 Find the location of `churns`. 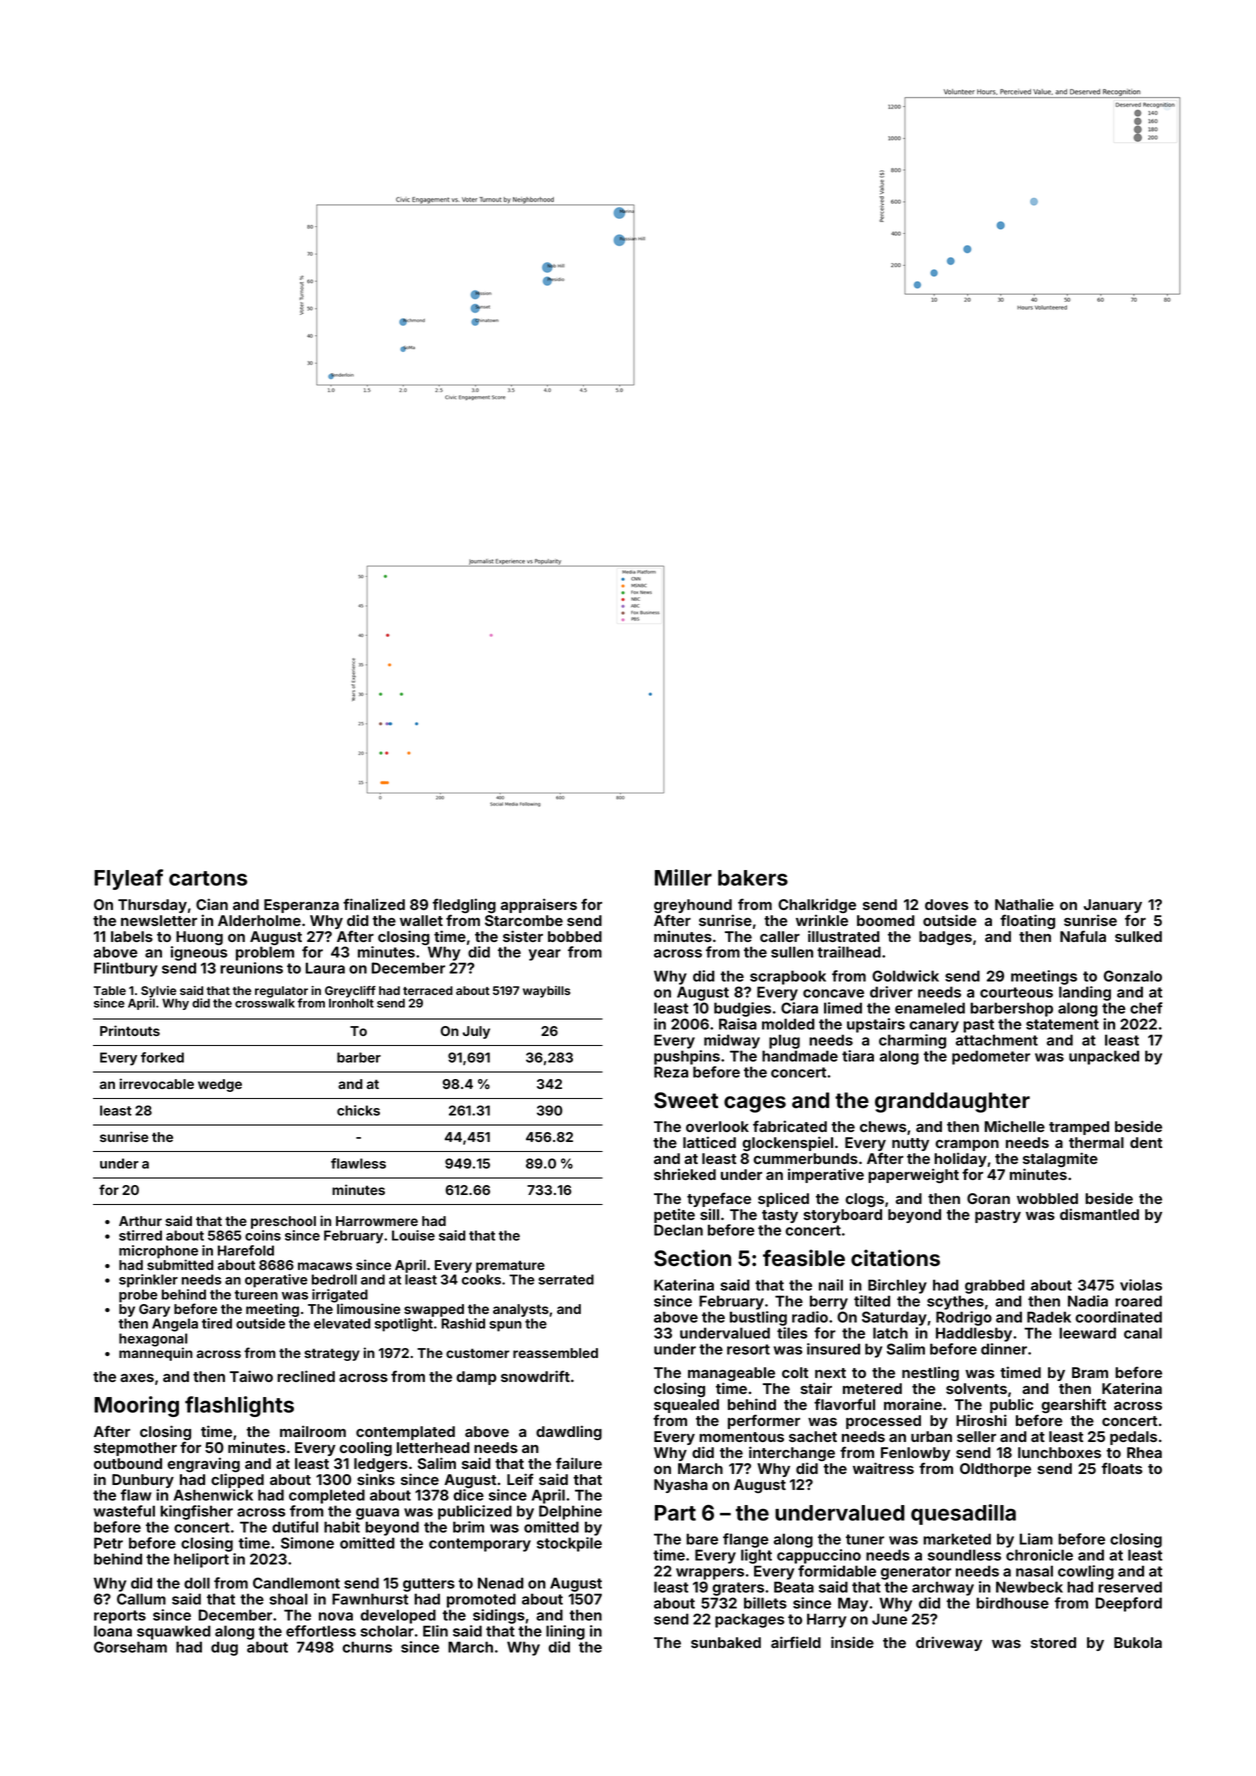

churns is located at coordinates (367, 1647).
